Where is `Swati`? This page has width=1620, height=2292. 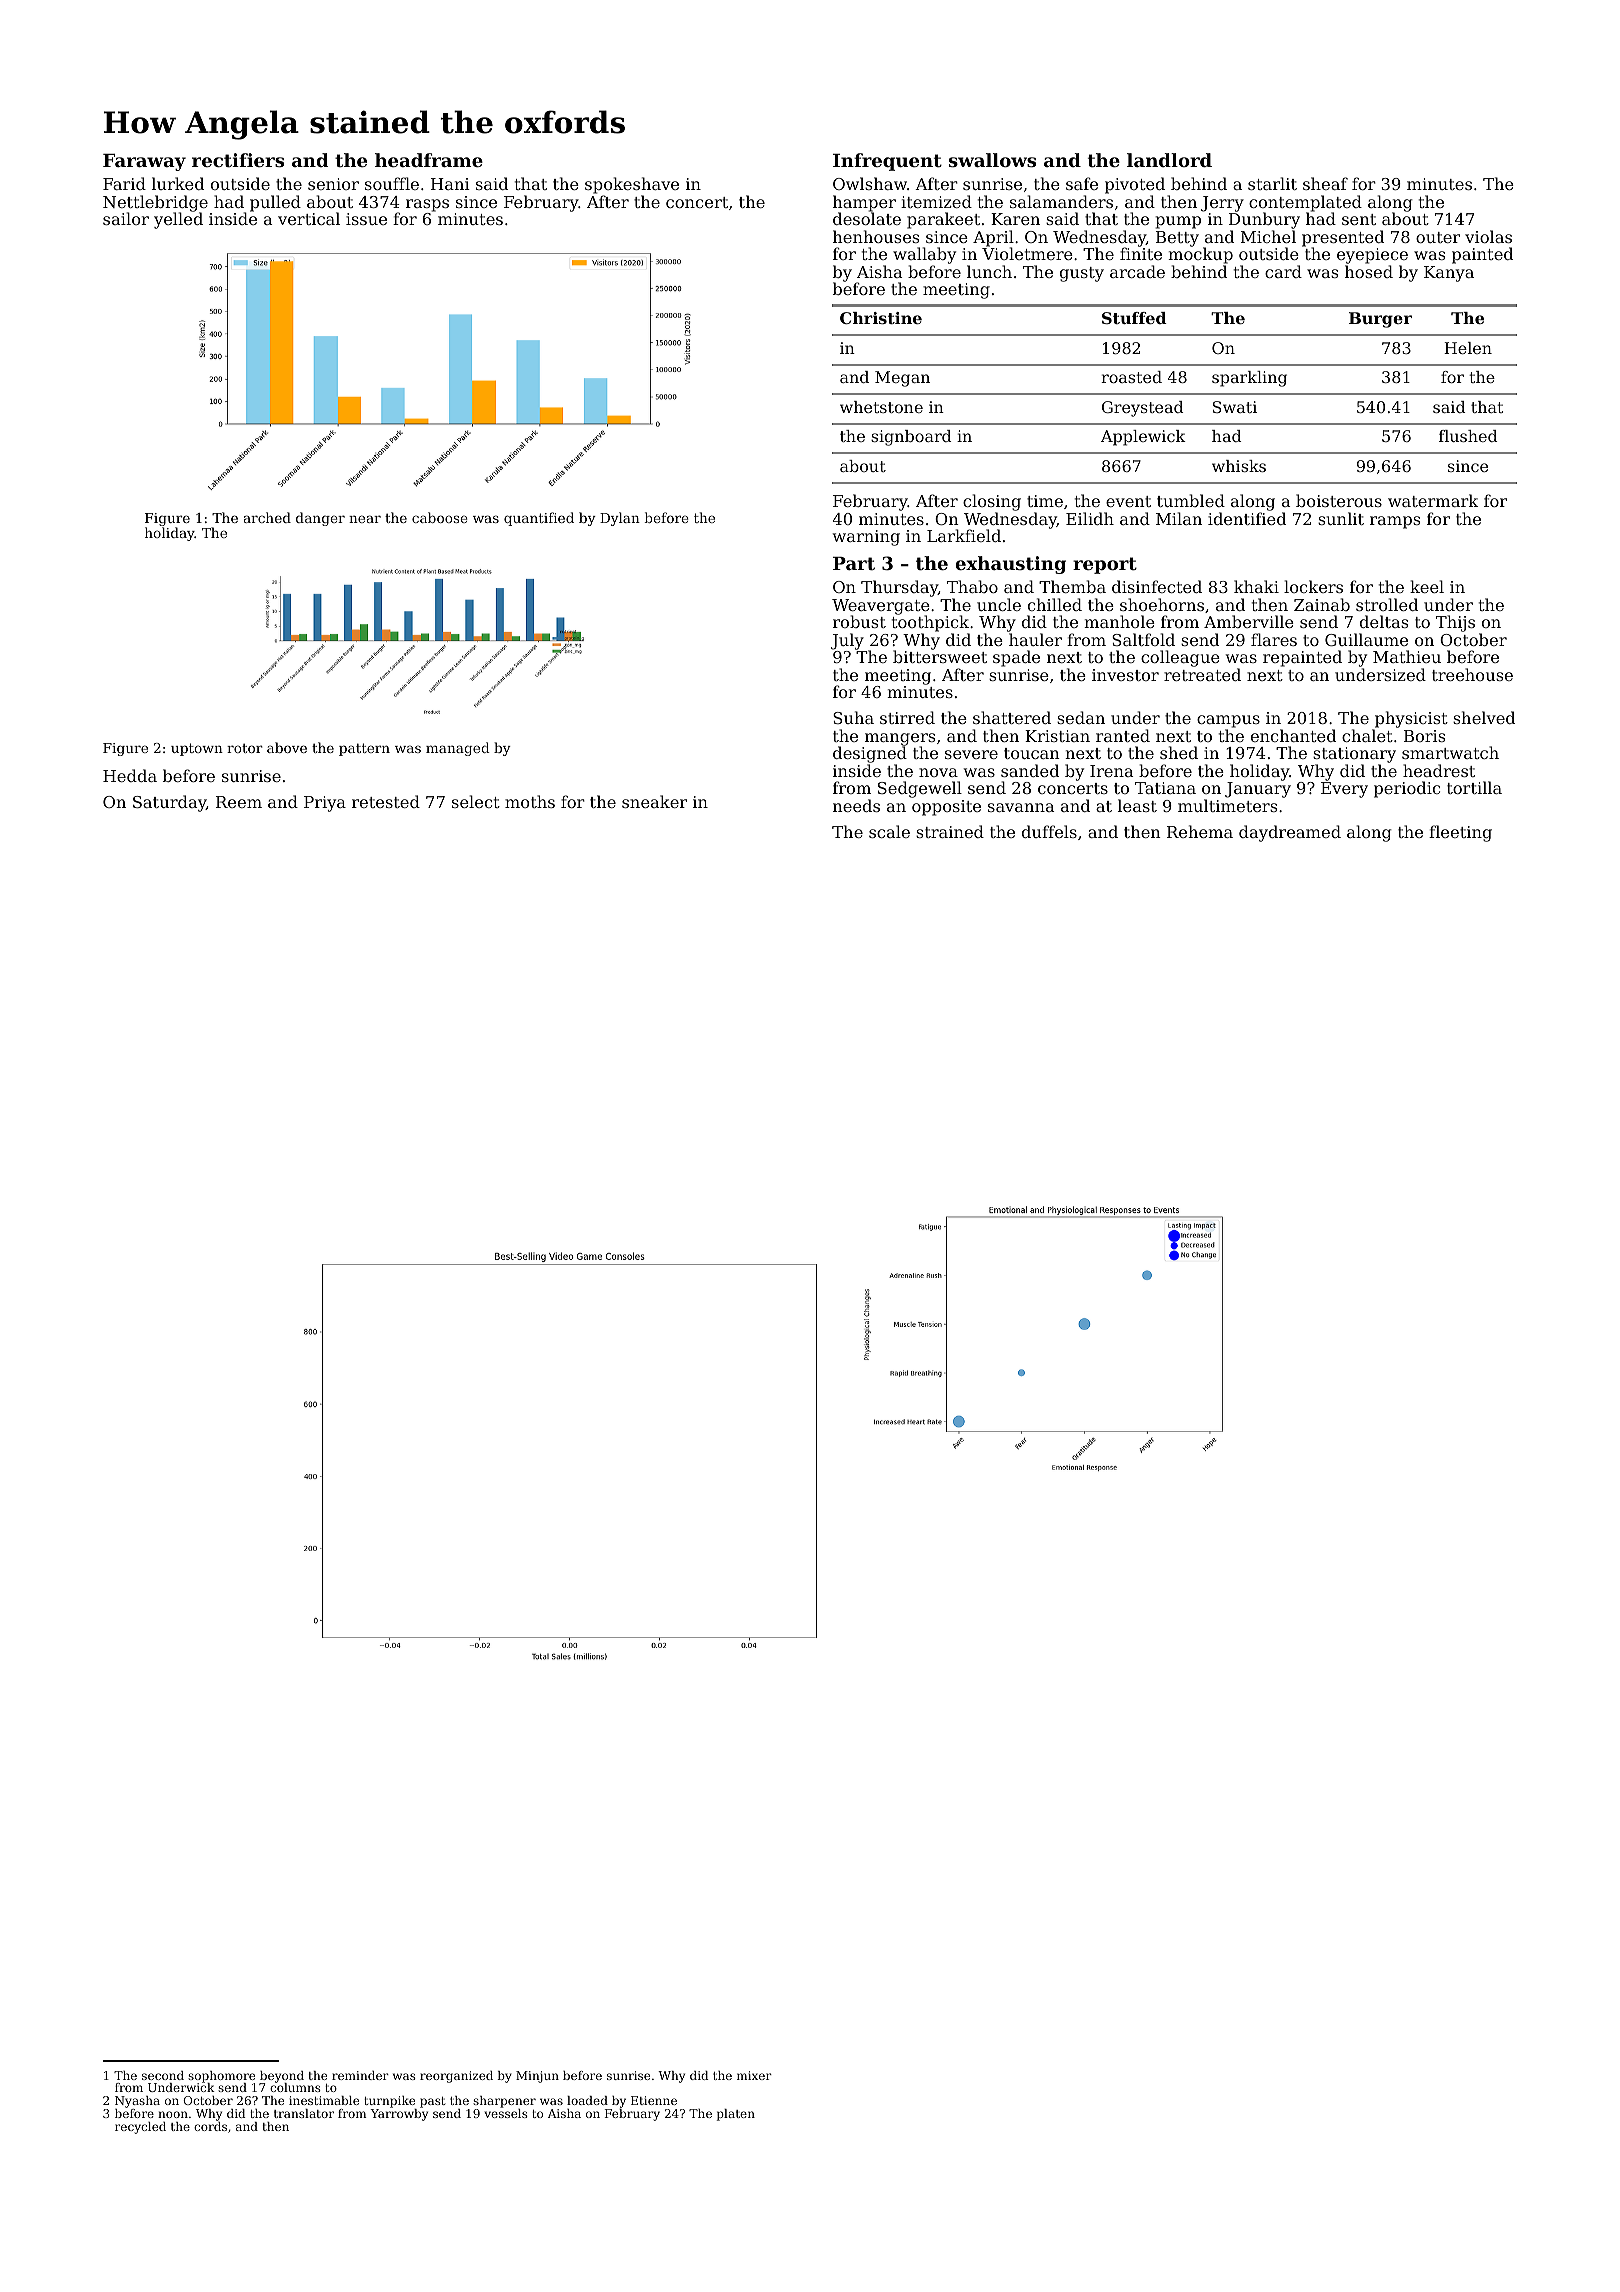
Swati is located at coordinates (1235, 407).
